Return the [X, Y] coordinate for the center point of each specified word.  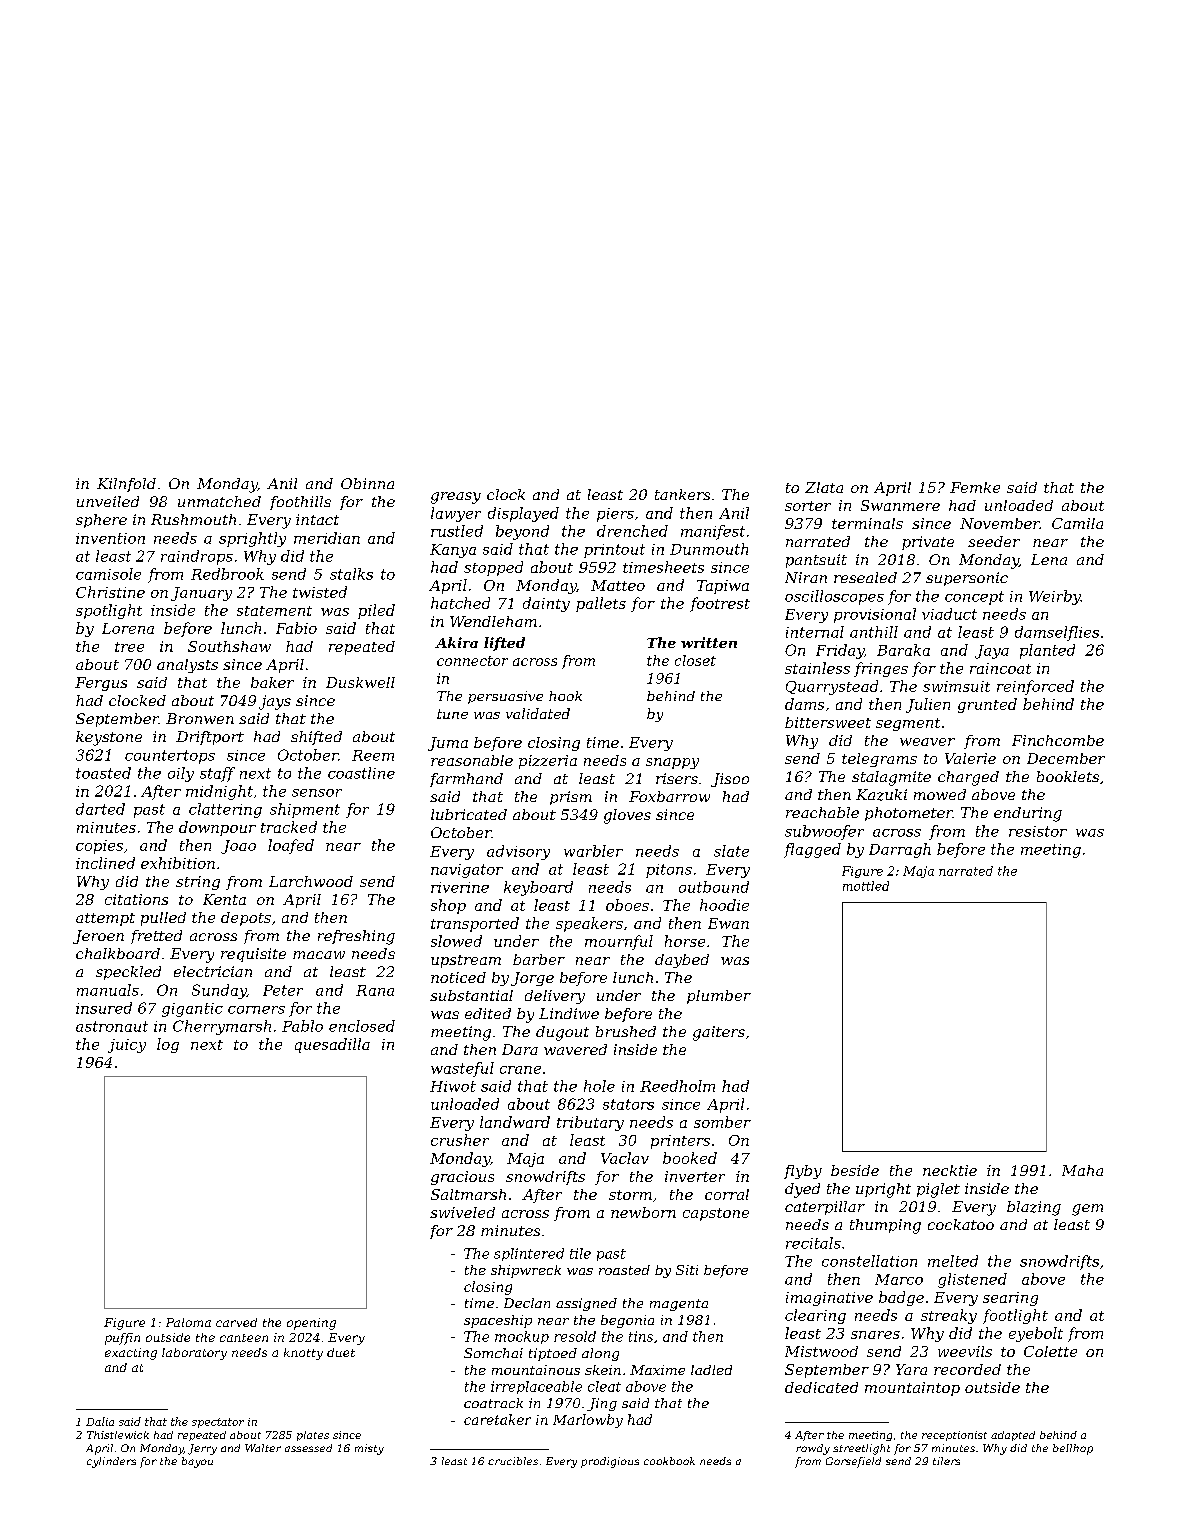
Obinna [367, 483]
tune [452, 714]
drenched [632, 531]
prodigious [610, 1462]
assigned [586, 1304]
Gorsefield [853, 1462]
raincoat [1000, 668]
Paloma [188, 1322]
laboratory [194, 1354]
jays [275, 702]
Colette [1050, 1351]
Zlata [824, 487]
